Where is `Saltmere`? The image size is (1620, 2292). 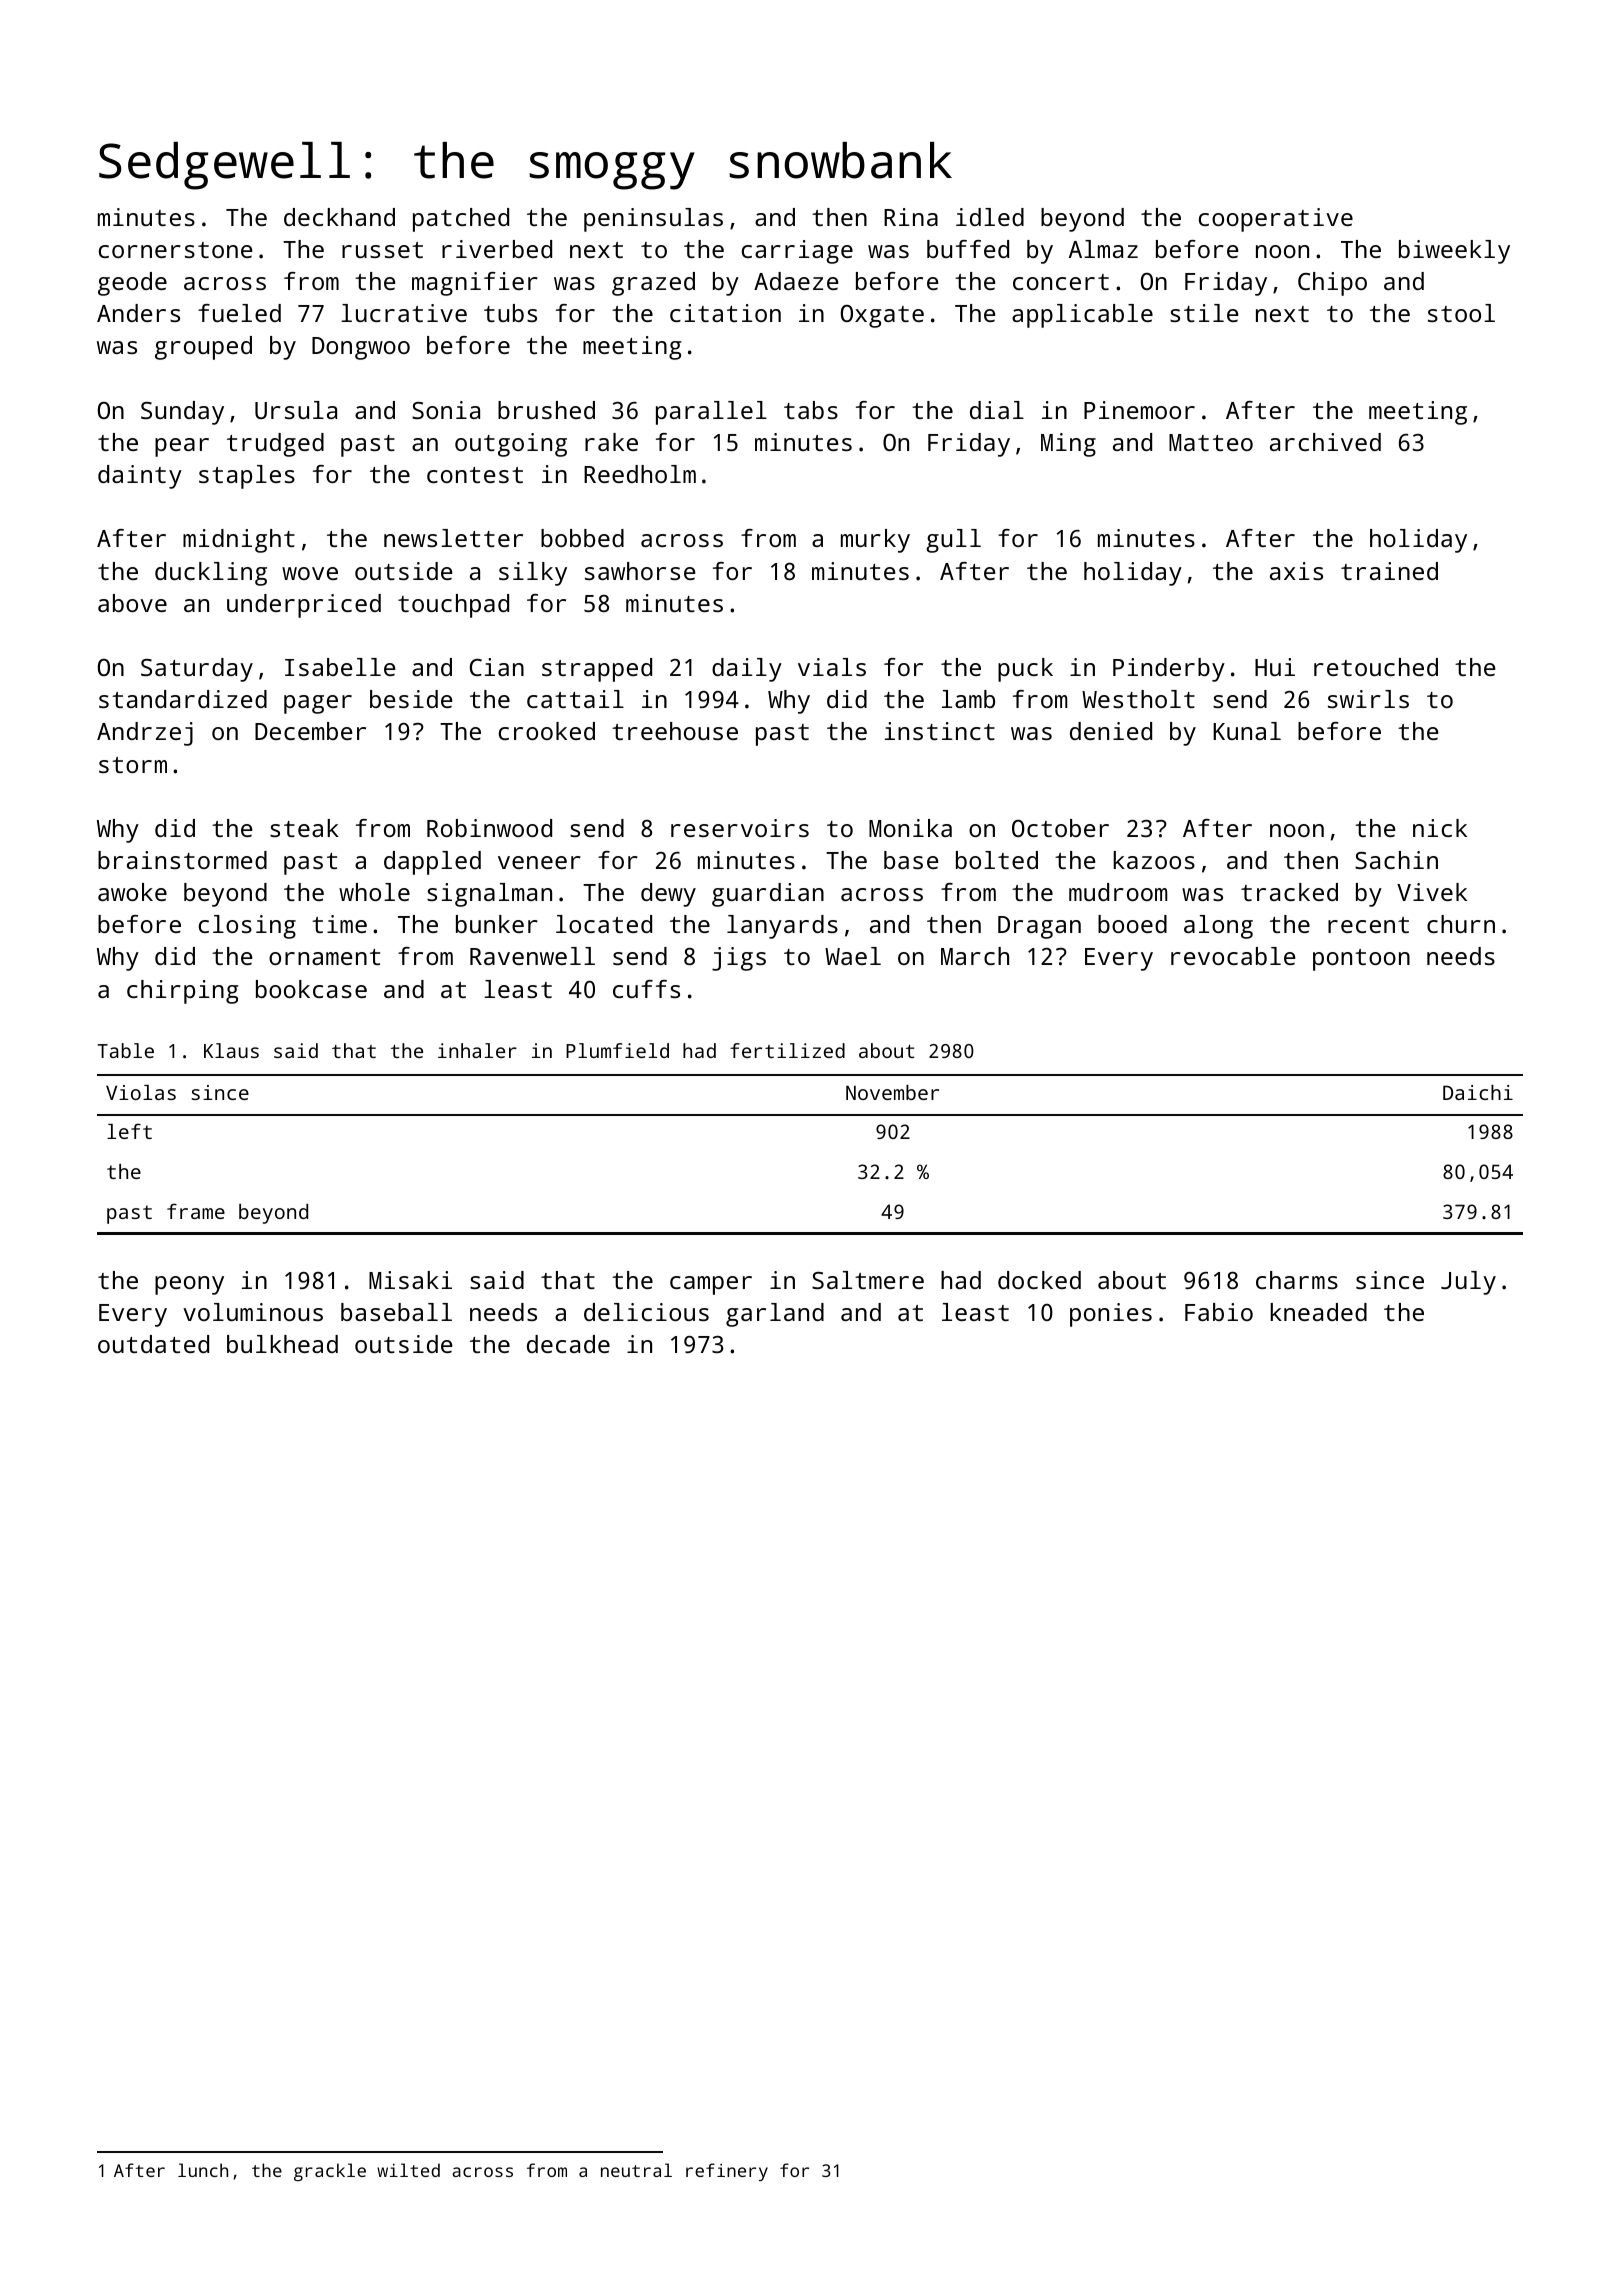 Saltmere is located at coordinates (868, 1280).
